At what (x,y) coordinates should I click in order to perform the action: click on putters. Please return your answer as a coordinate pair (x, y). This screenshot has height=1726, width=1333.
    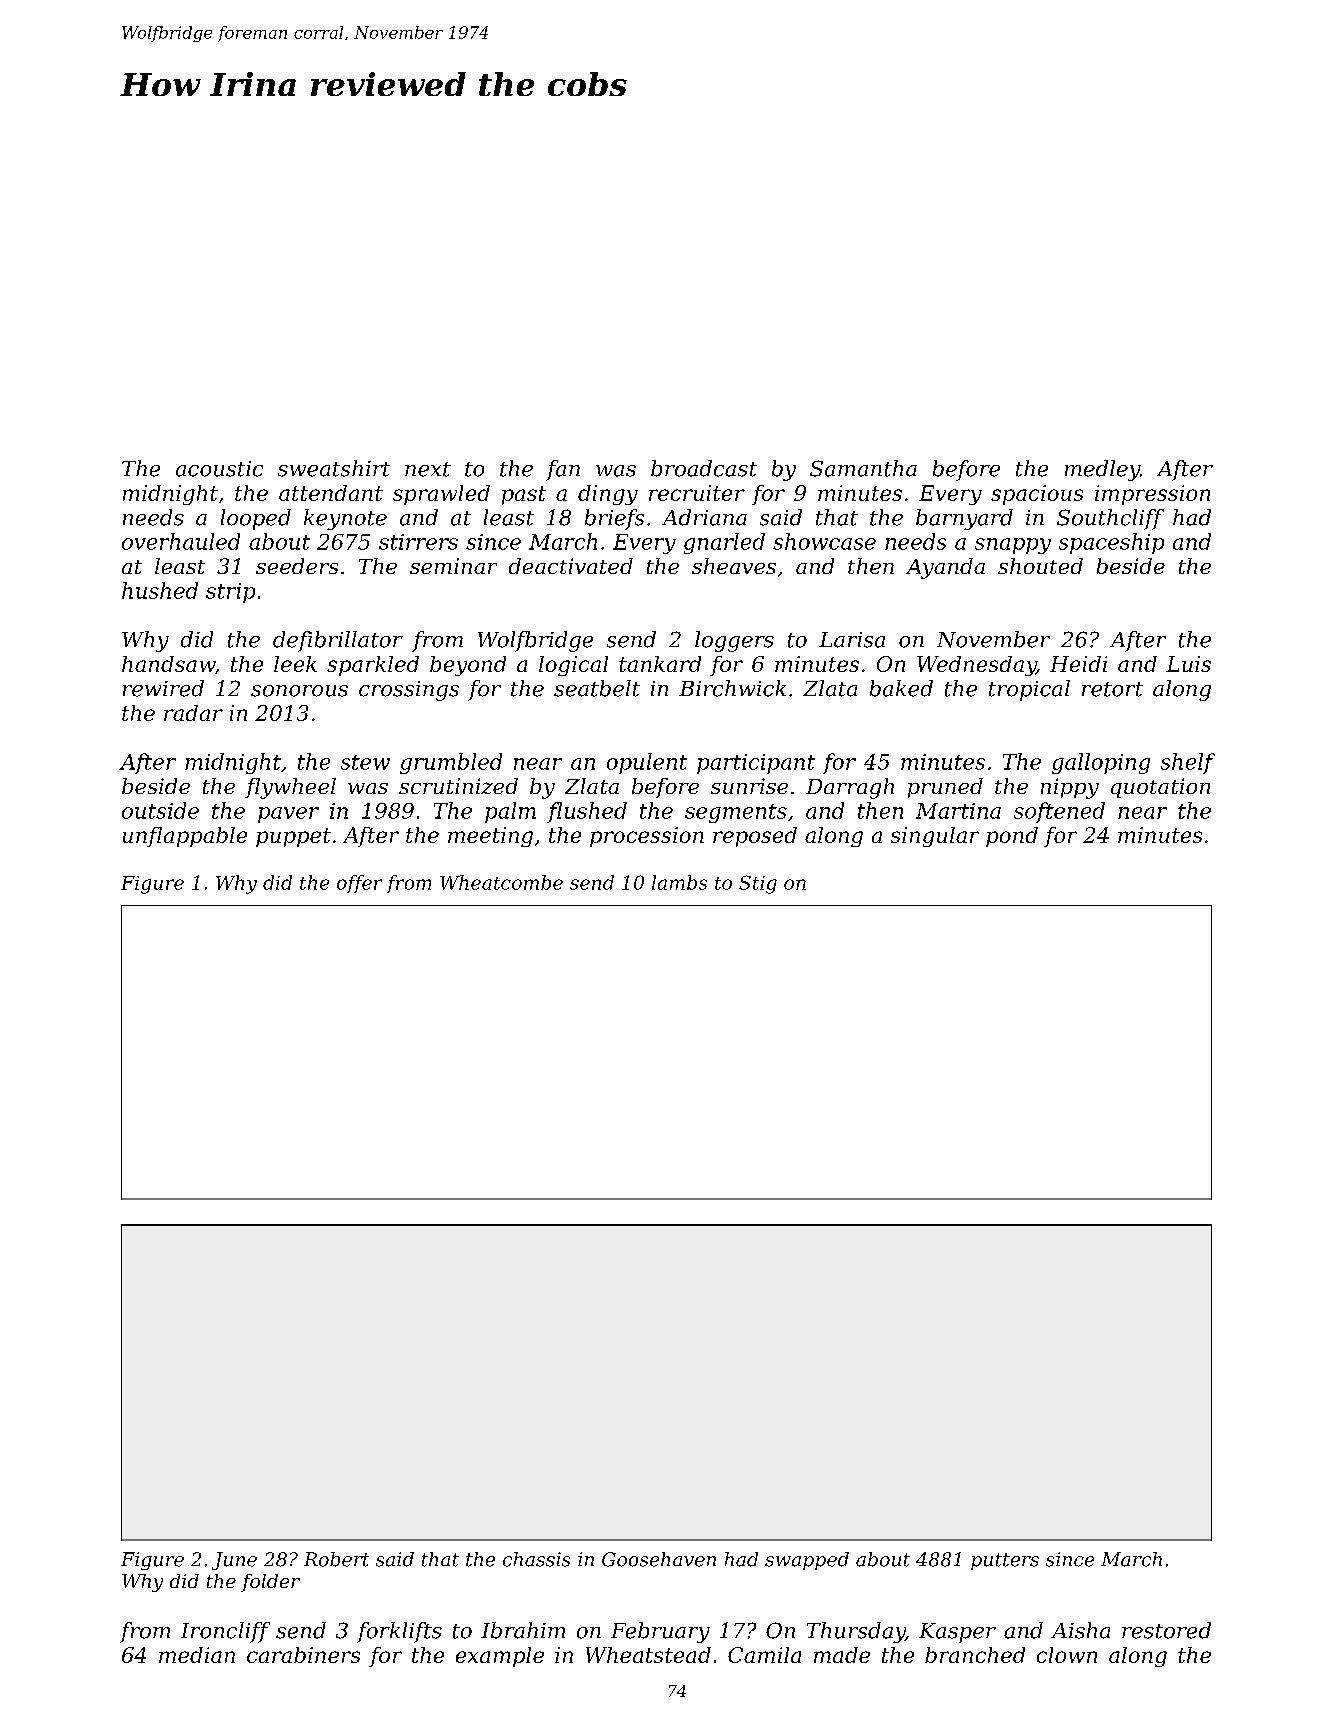
    Looking at the image, I should click on (1005, 1561).
